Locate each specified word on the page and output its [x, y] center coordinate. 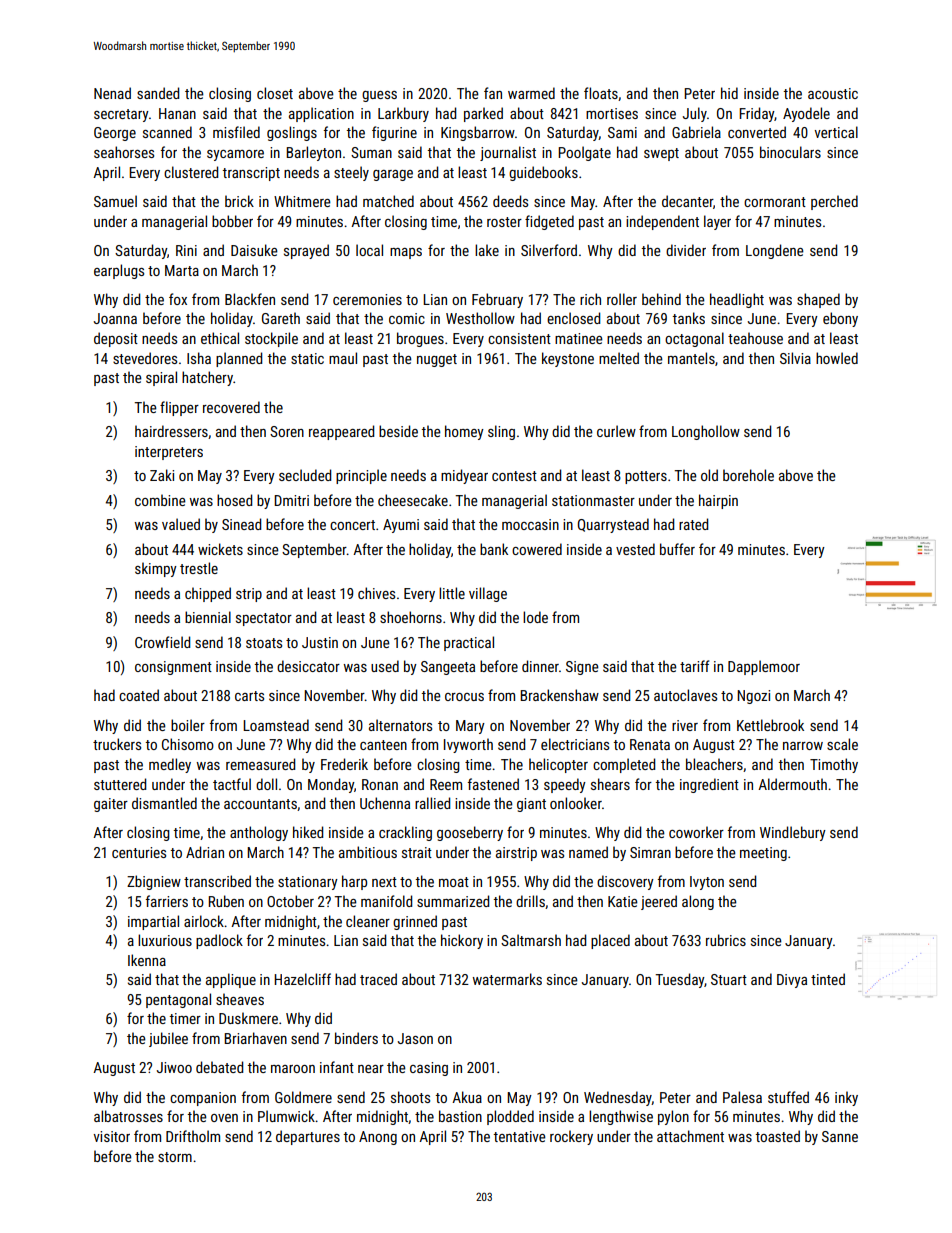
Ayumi [401, 526]
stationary [308, 883]
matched [388, 201]
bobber [232, 221]
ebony [840, 319]
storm [175, 1157]
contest [514, 476]
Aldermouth [792, 784]
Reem [446, 784]
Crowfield [162, 642]
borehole [748, 475]
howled [837, 358]
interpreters [169, 453]
